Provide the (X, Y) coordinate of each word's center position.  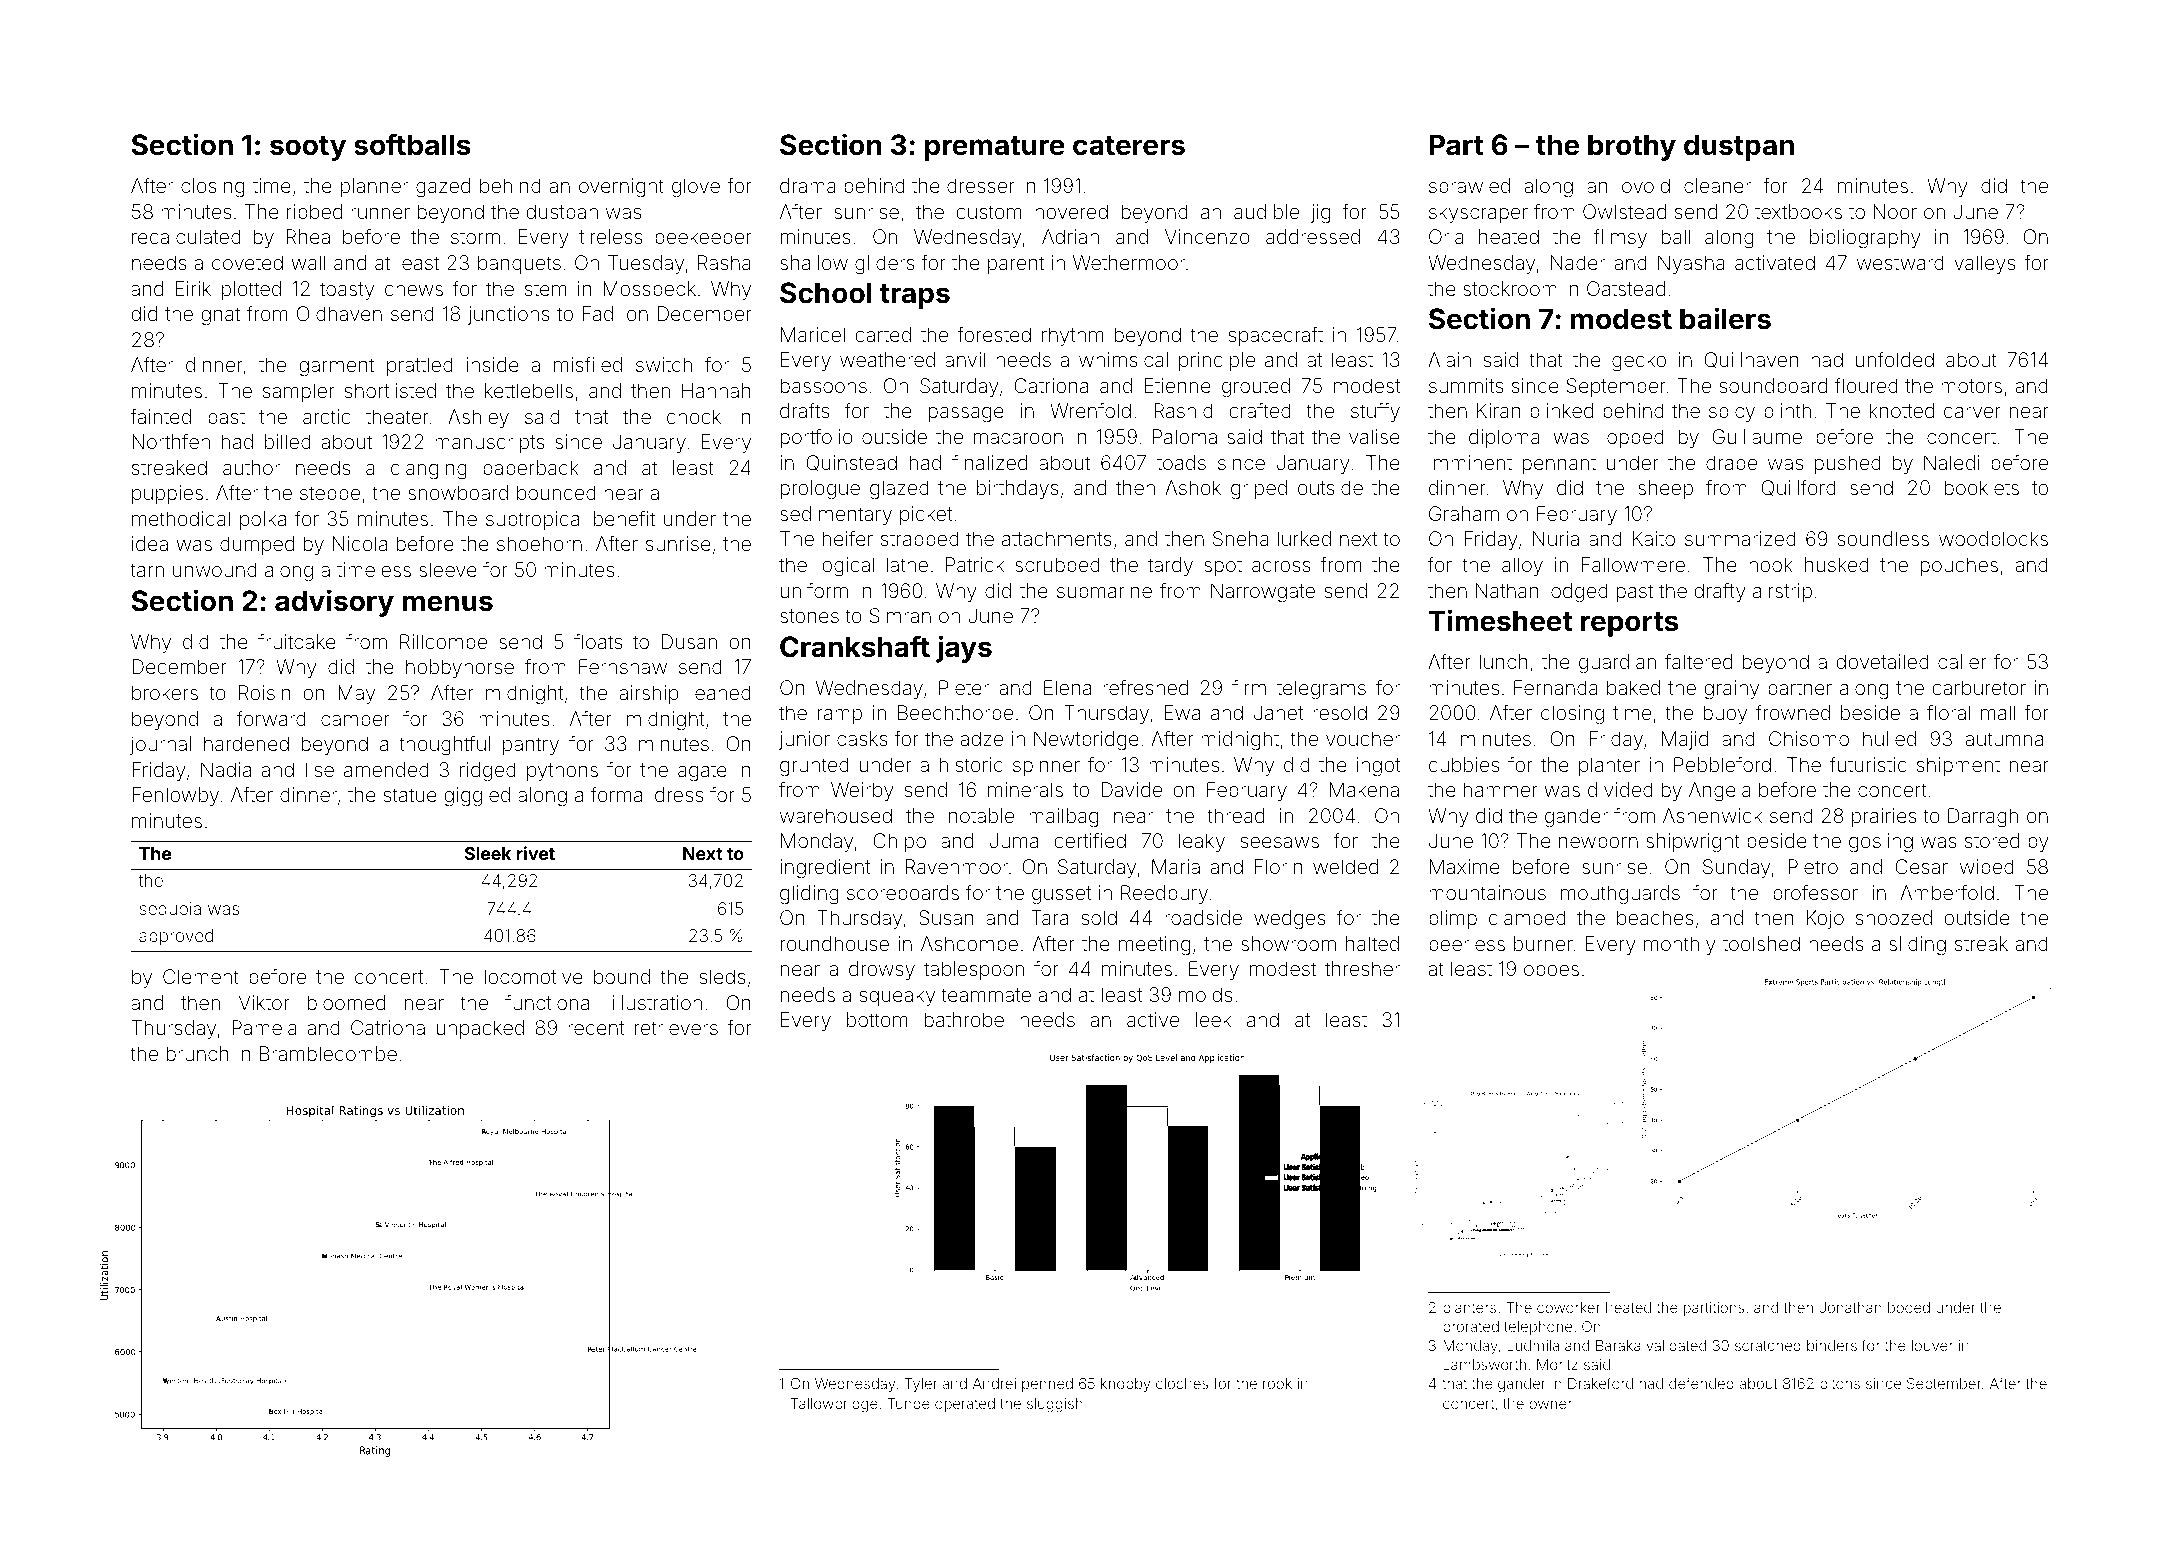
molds (1205, 994)
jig (1320, 214)
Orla (1446, 236)
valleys (1984, 264)
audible (1266, 211)
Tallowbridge (834, 1405)
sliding (1917, 946)
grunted (814, 767)
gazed (443, 188)
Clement (201, 976)
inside (493, 364)
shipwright (1693, 843)
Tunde (909, 1403)
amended (386, 769)
